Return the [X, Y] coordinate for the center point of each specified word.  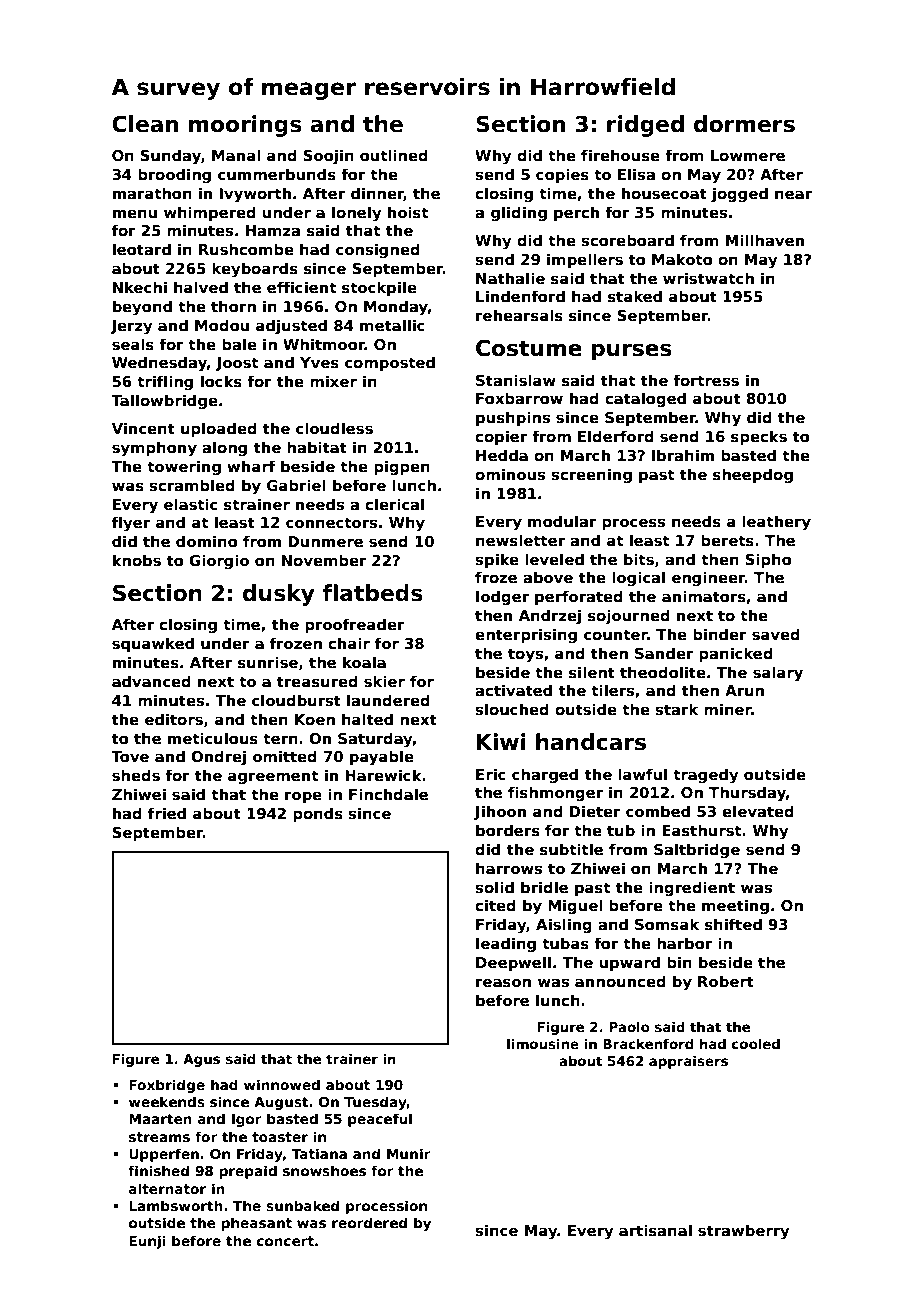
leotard [142, 249]
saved [776, 634]
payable [382, 758]
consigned [378, 251]
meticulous [213, 738]
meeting [735, 907]
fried [167, 813]
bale [239, 344]
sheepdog [753, 476]
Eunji [147, 1242]
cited [495, 905]
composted [390, 363]
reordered [369, 1222]
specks [759, 437]
